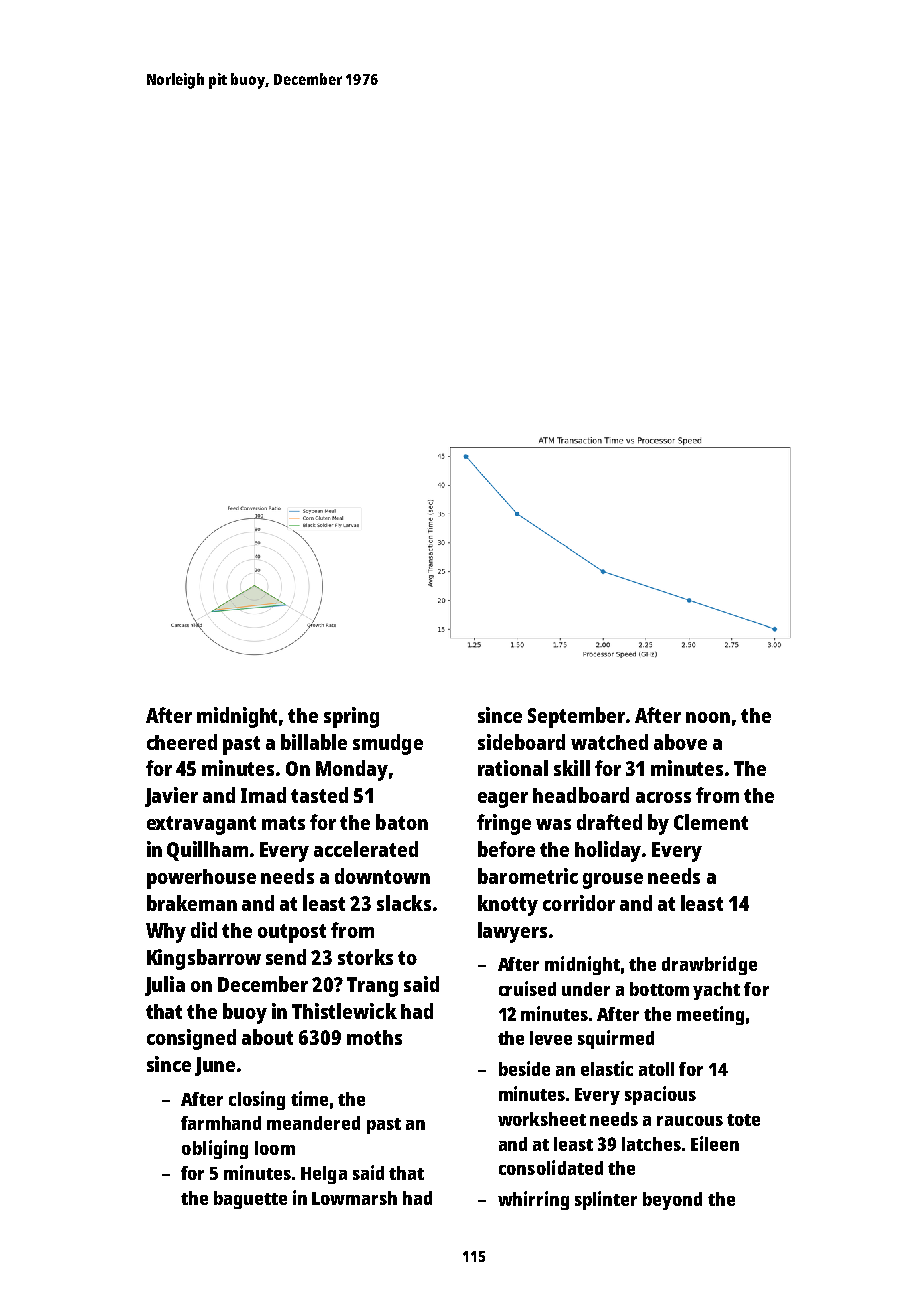 This page has width=924, height=1311. I want to click on sideboard, so click(521, 742).
